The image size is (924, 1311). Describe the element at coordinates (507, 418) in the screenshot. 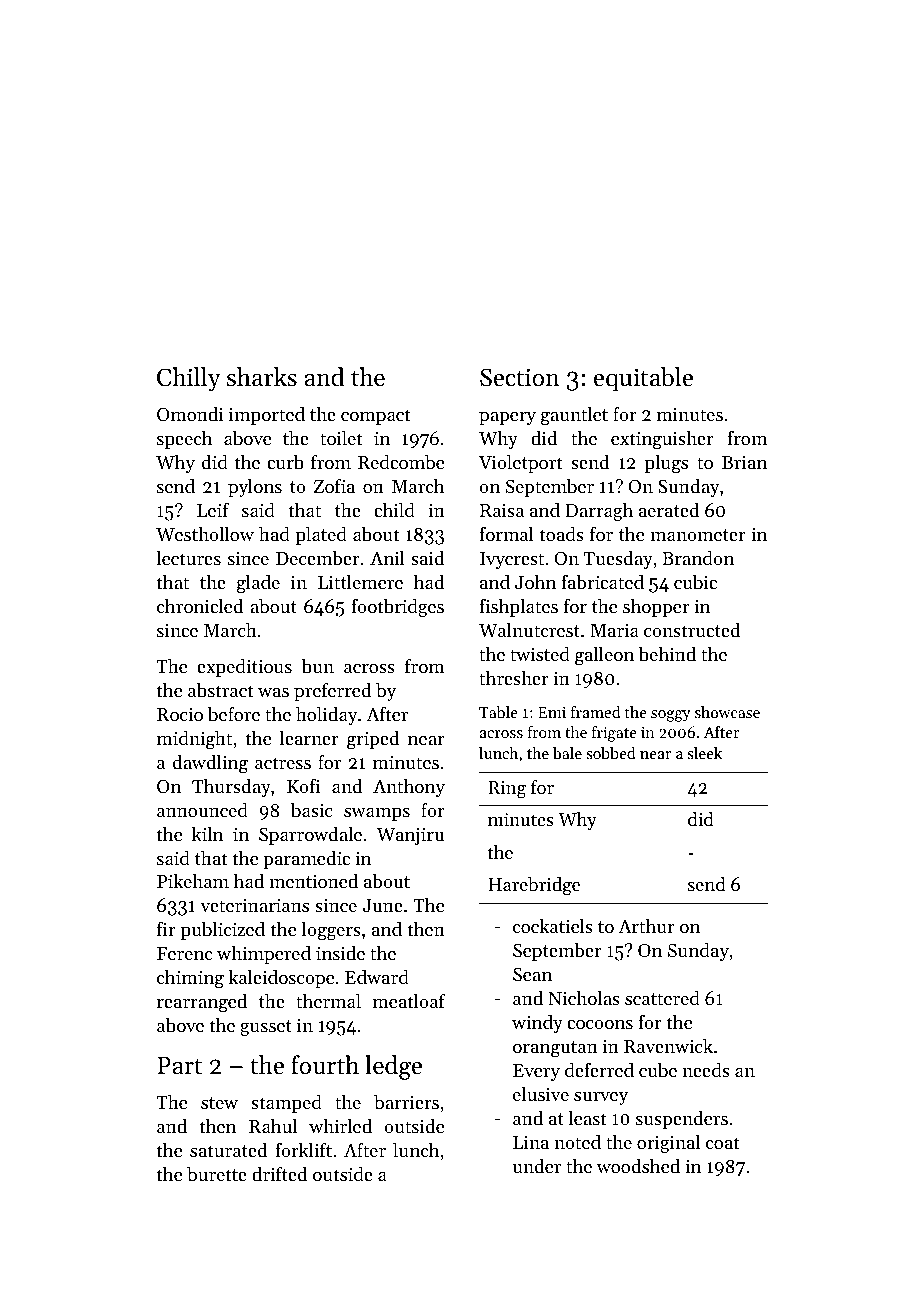

I see `papery` at that location.
